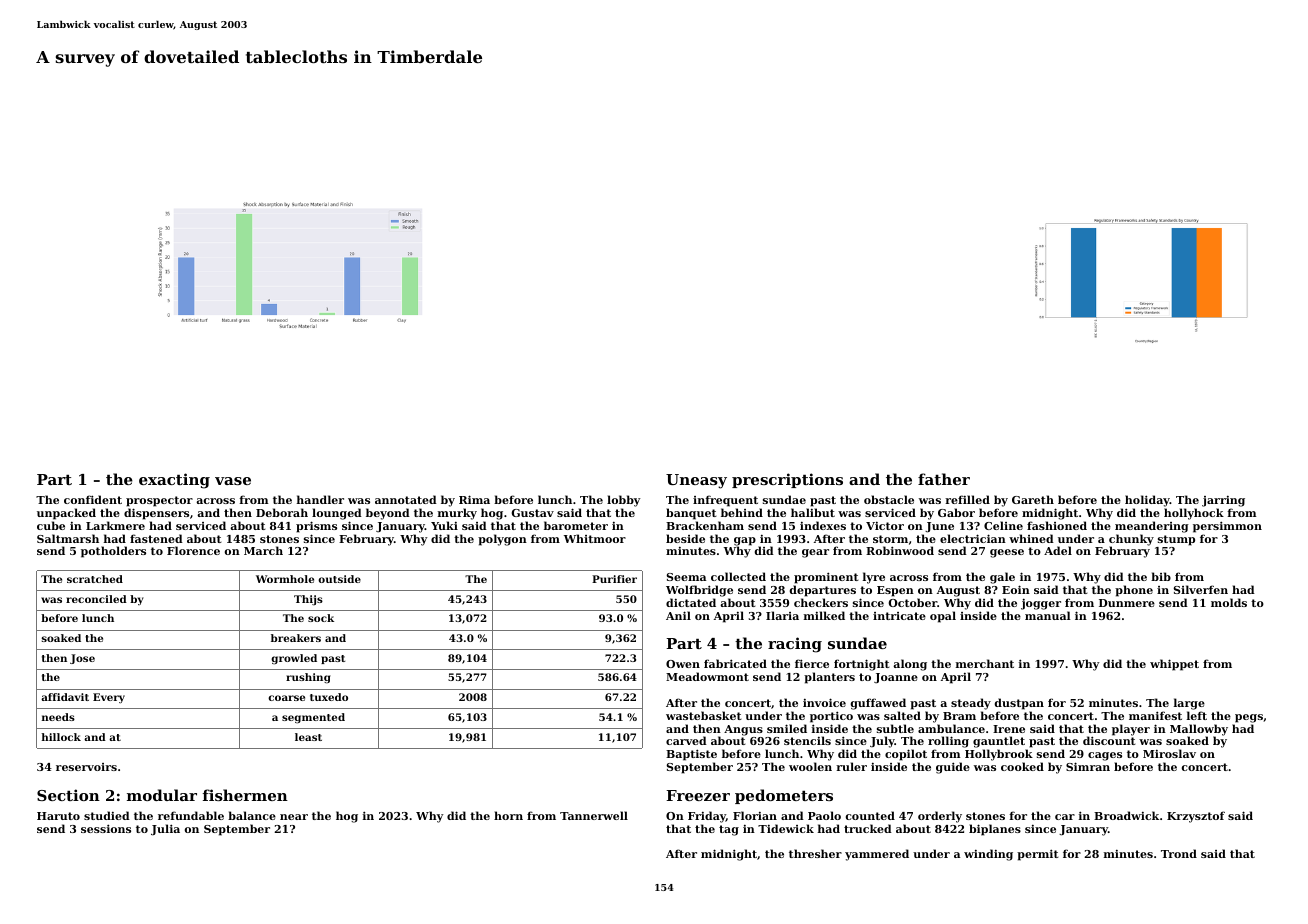  What do you see at coordinates (696, 481) in the screenshot?
I see `Uneasy` at bounding box center [696, 481].
